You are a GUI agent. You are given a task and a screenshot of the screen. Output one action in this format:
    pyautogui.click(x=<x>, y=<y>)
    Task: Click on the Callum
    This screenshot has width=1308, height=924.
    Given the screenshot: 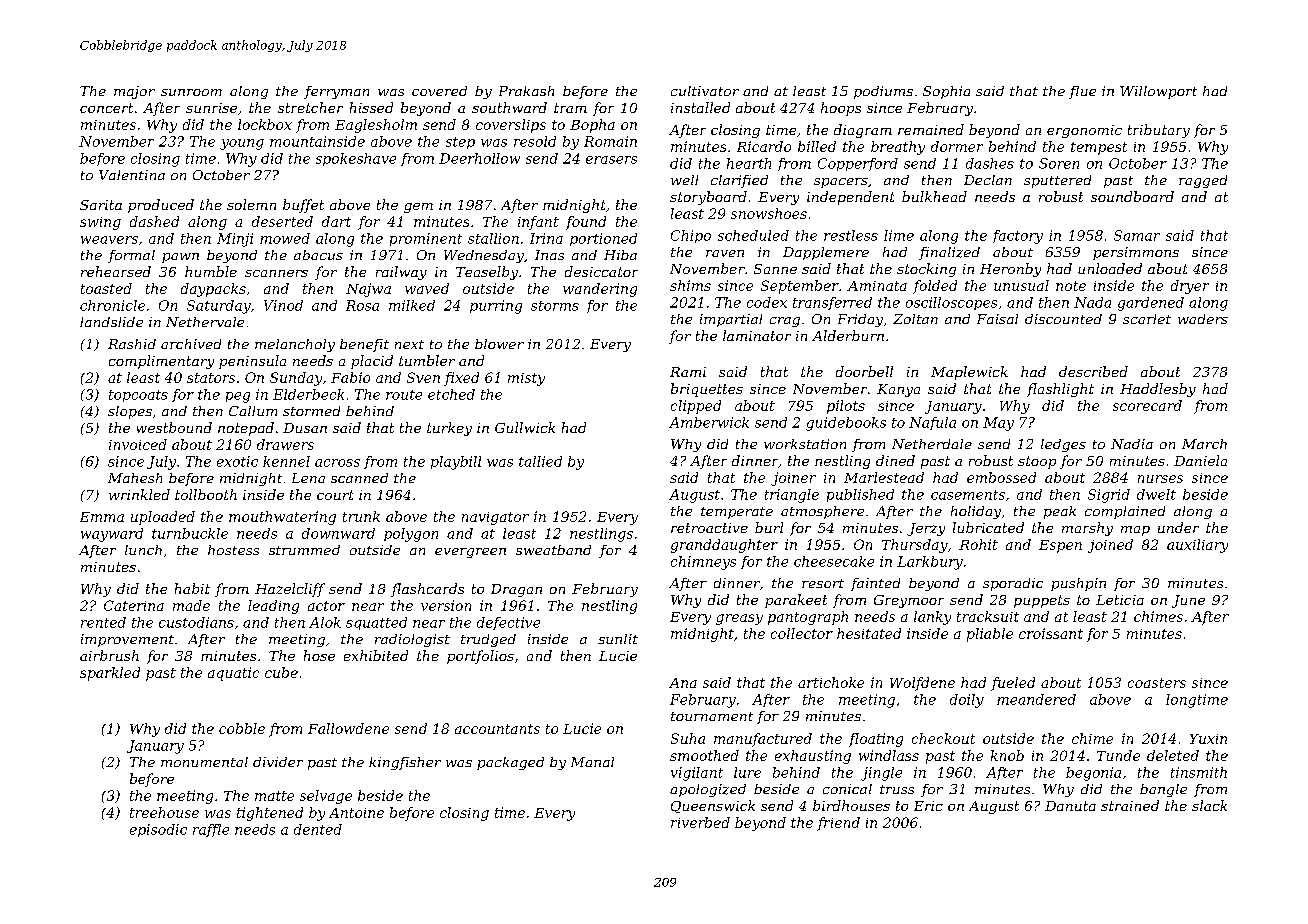 What is the action you would take?
    pyautogui.click(x=253, y=411)
